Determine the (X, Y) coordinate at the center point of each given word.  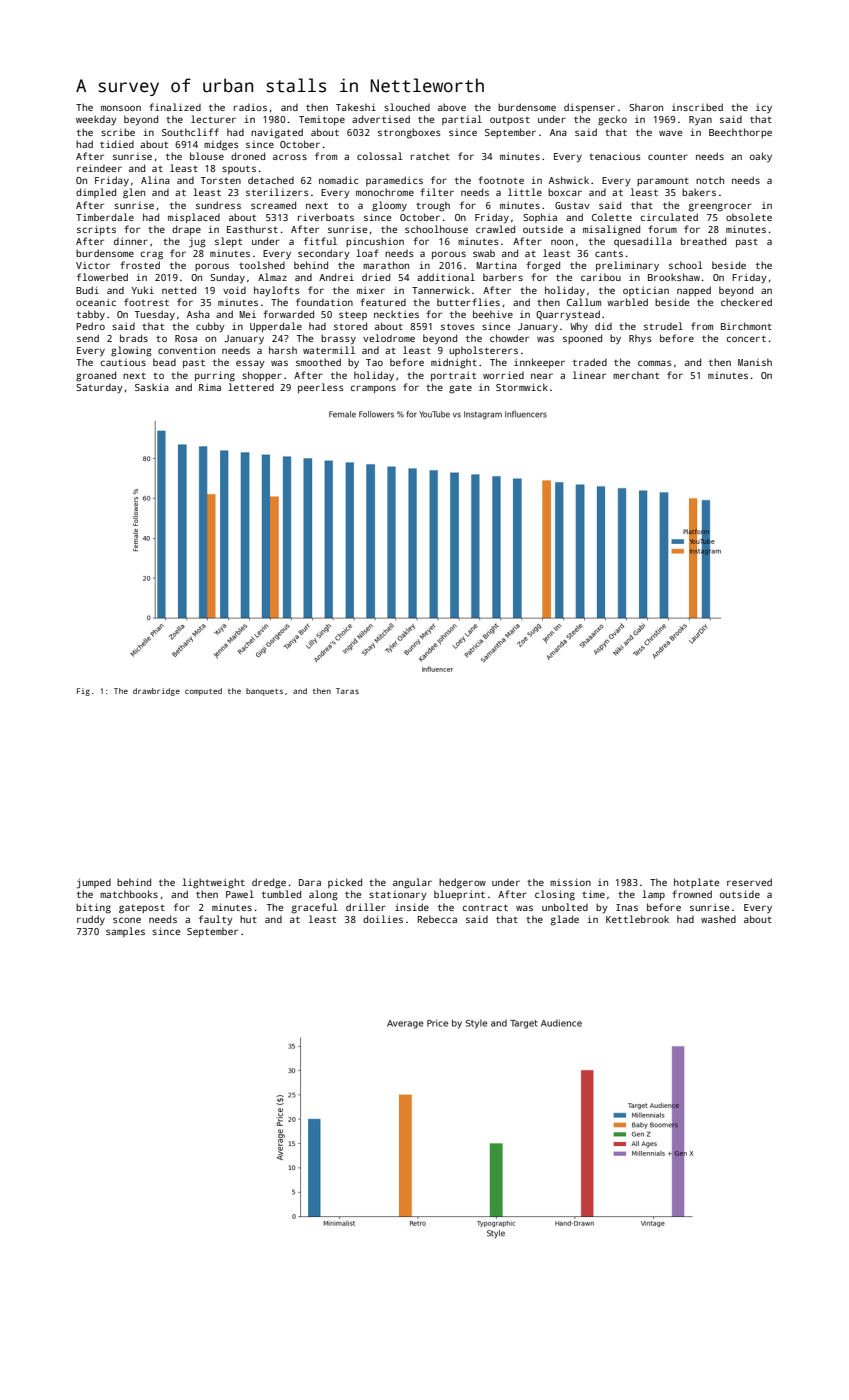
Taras (347, 691)
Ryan (700, 120)
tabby (91, 315)
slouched (407, 107)
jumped (94, 883)
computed (203, 692)
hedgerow (462, 883)
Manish (755, 362)
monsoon (121, 108)
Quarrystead (568, 315)
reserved (749, 882)
